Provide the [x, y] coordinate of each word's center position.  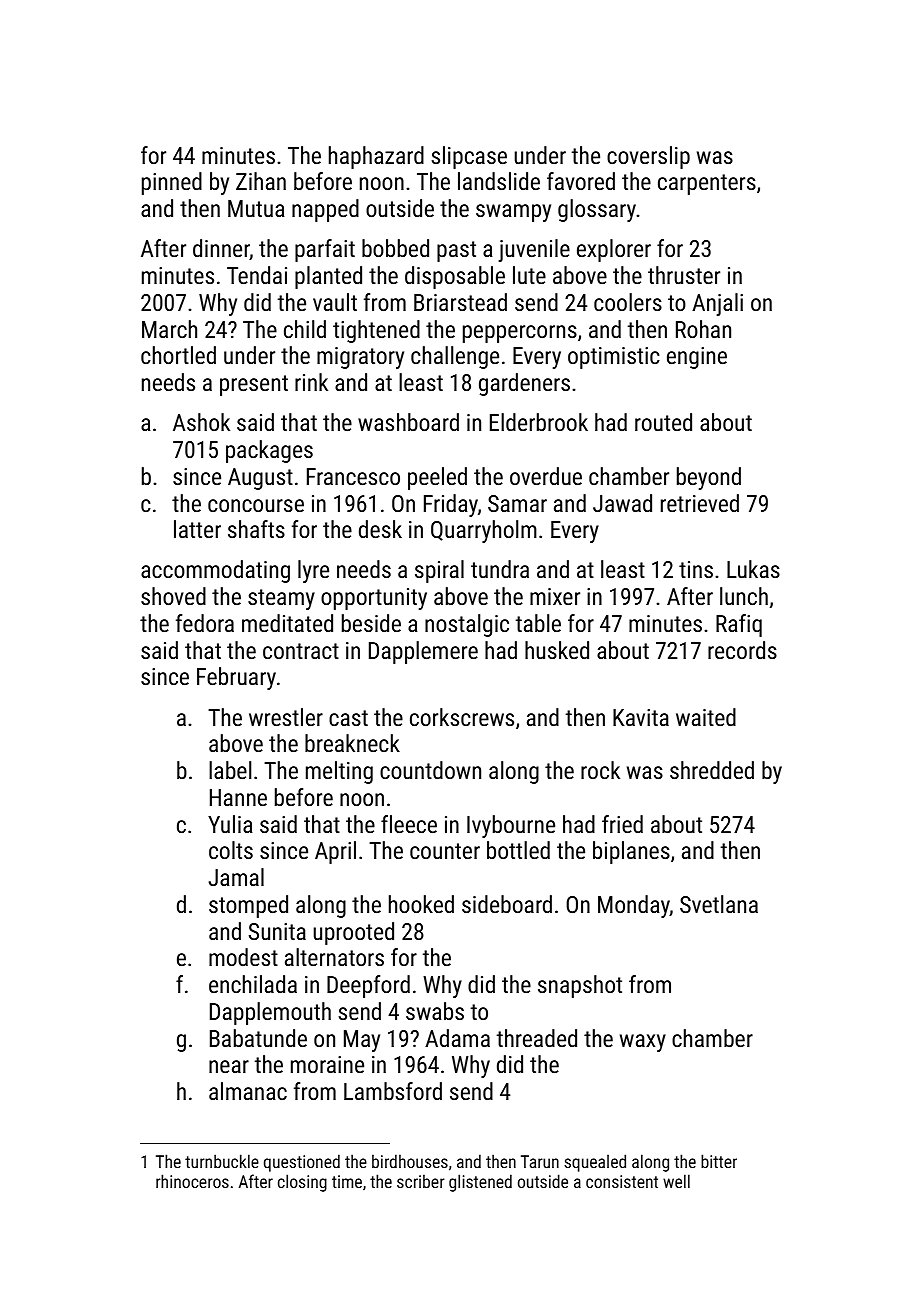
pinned [172, 183]
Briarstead [460, 302]
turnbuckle [222, 1161]
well [676, 1181]
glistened [480, 1183]
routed [663, 422]
